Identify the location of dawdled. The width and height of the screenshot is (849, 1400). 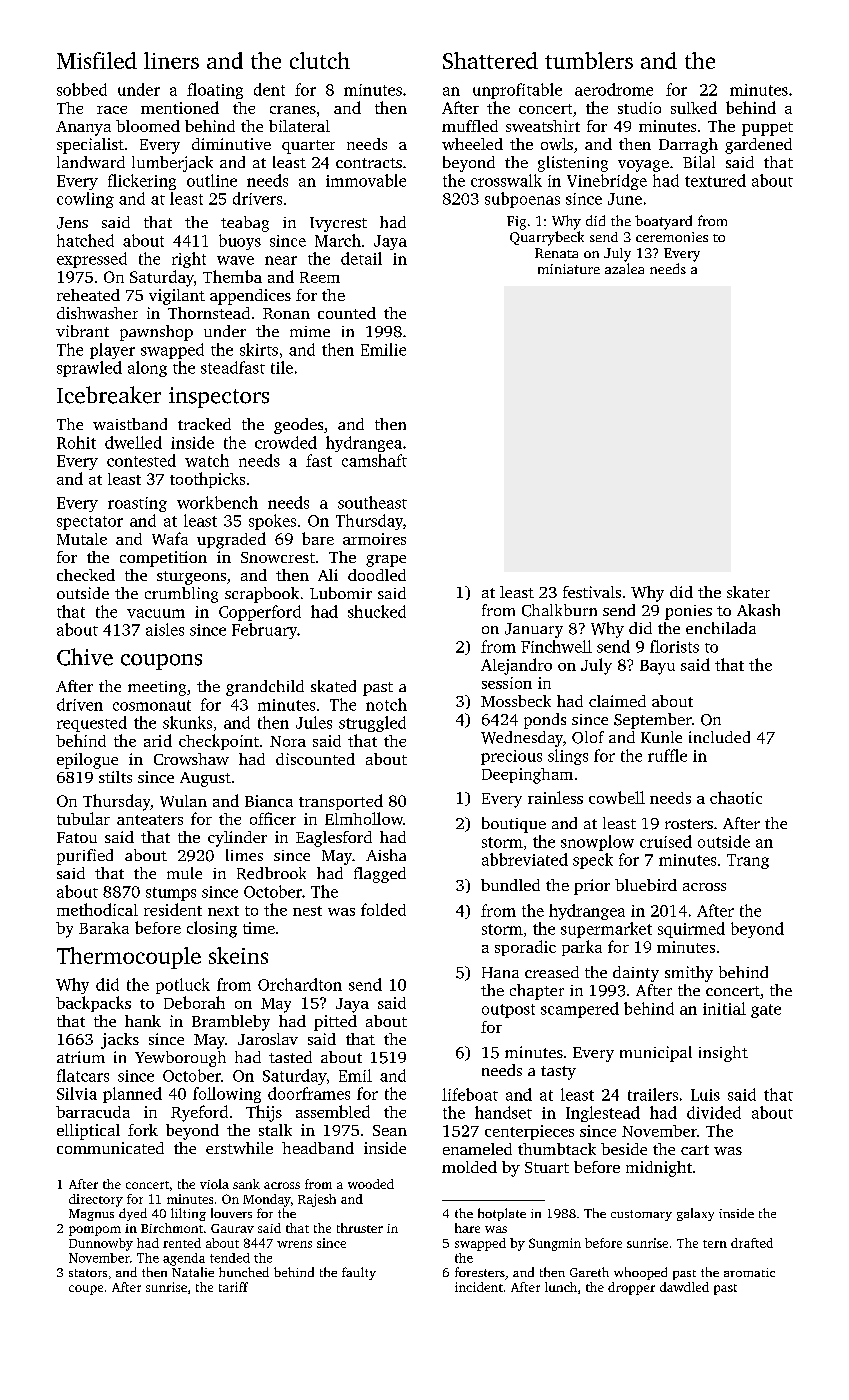
(684, 1287).
